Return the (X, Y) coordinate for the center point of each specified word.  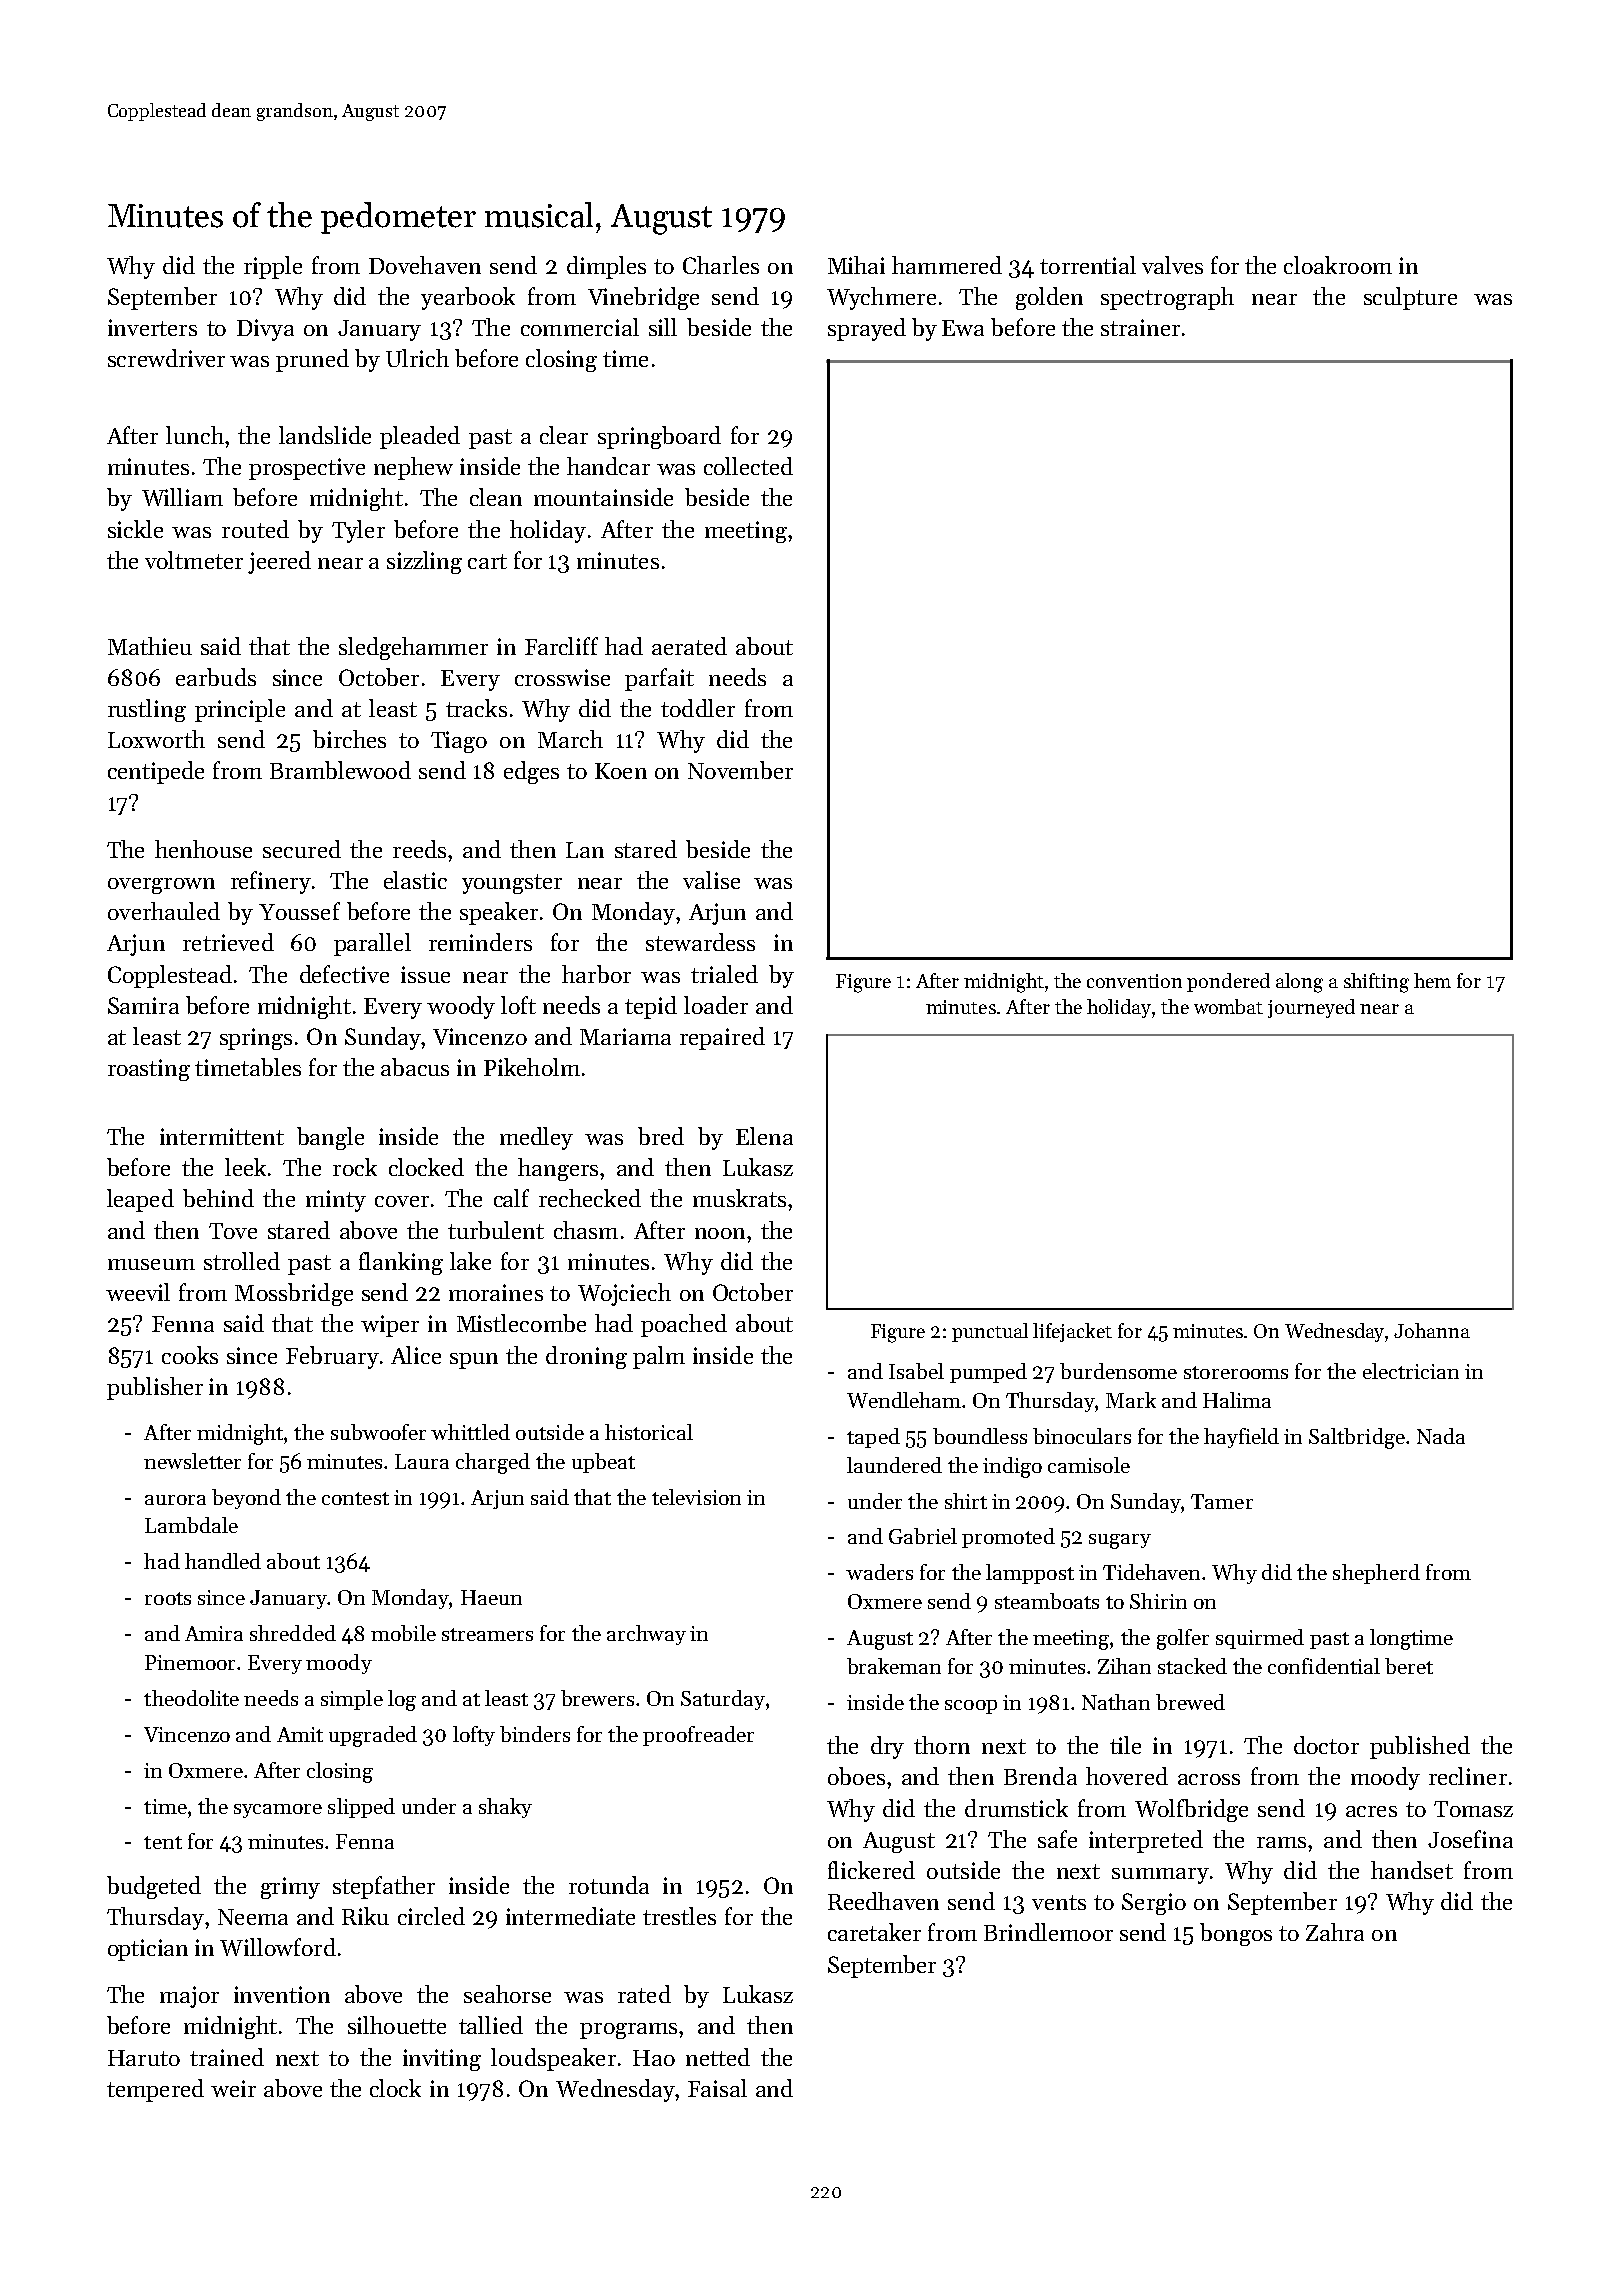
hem (1432, 980)
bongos (1236, 1934)
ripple (273, 267)
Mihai (856, 265)
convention (1134, 981)
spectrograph (1167, 298)
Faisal (717, 2088)
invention (282, 1994)
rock (355, 1167)
